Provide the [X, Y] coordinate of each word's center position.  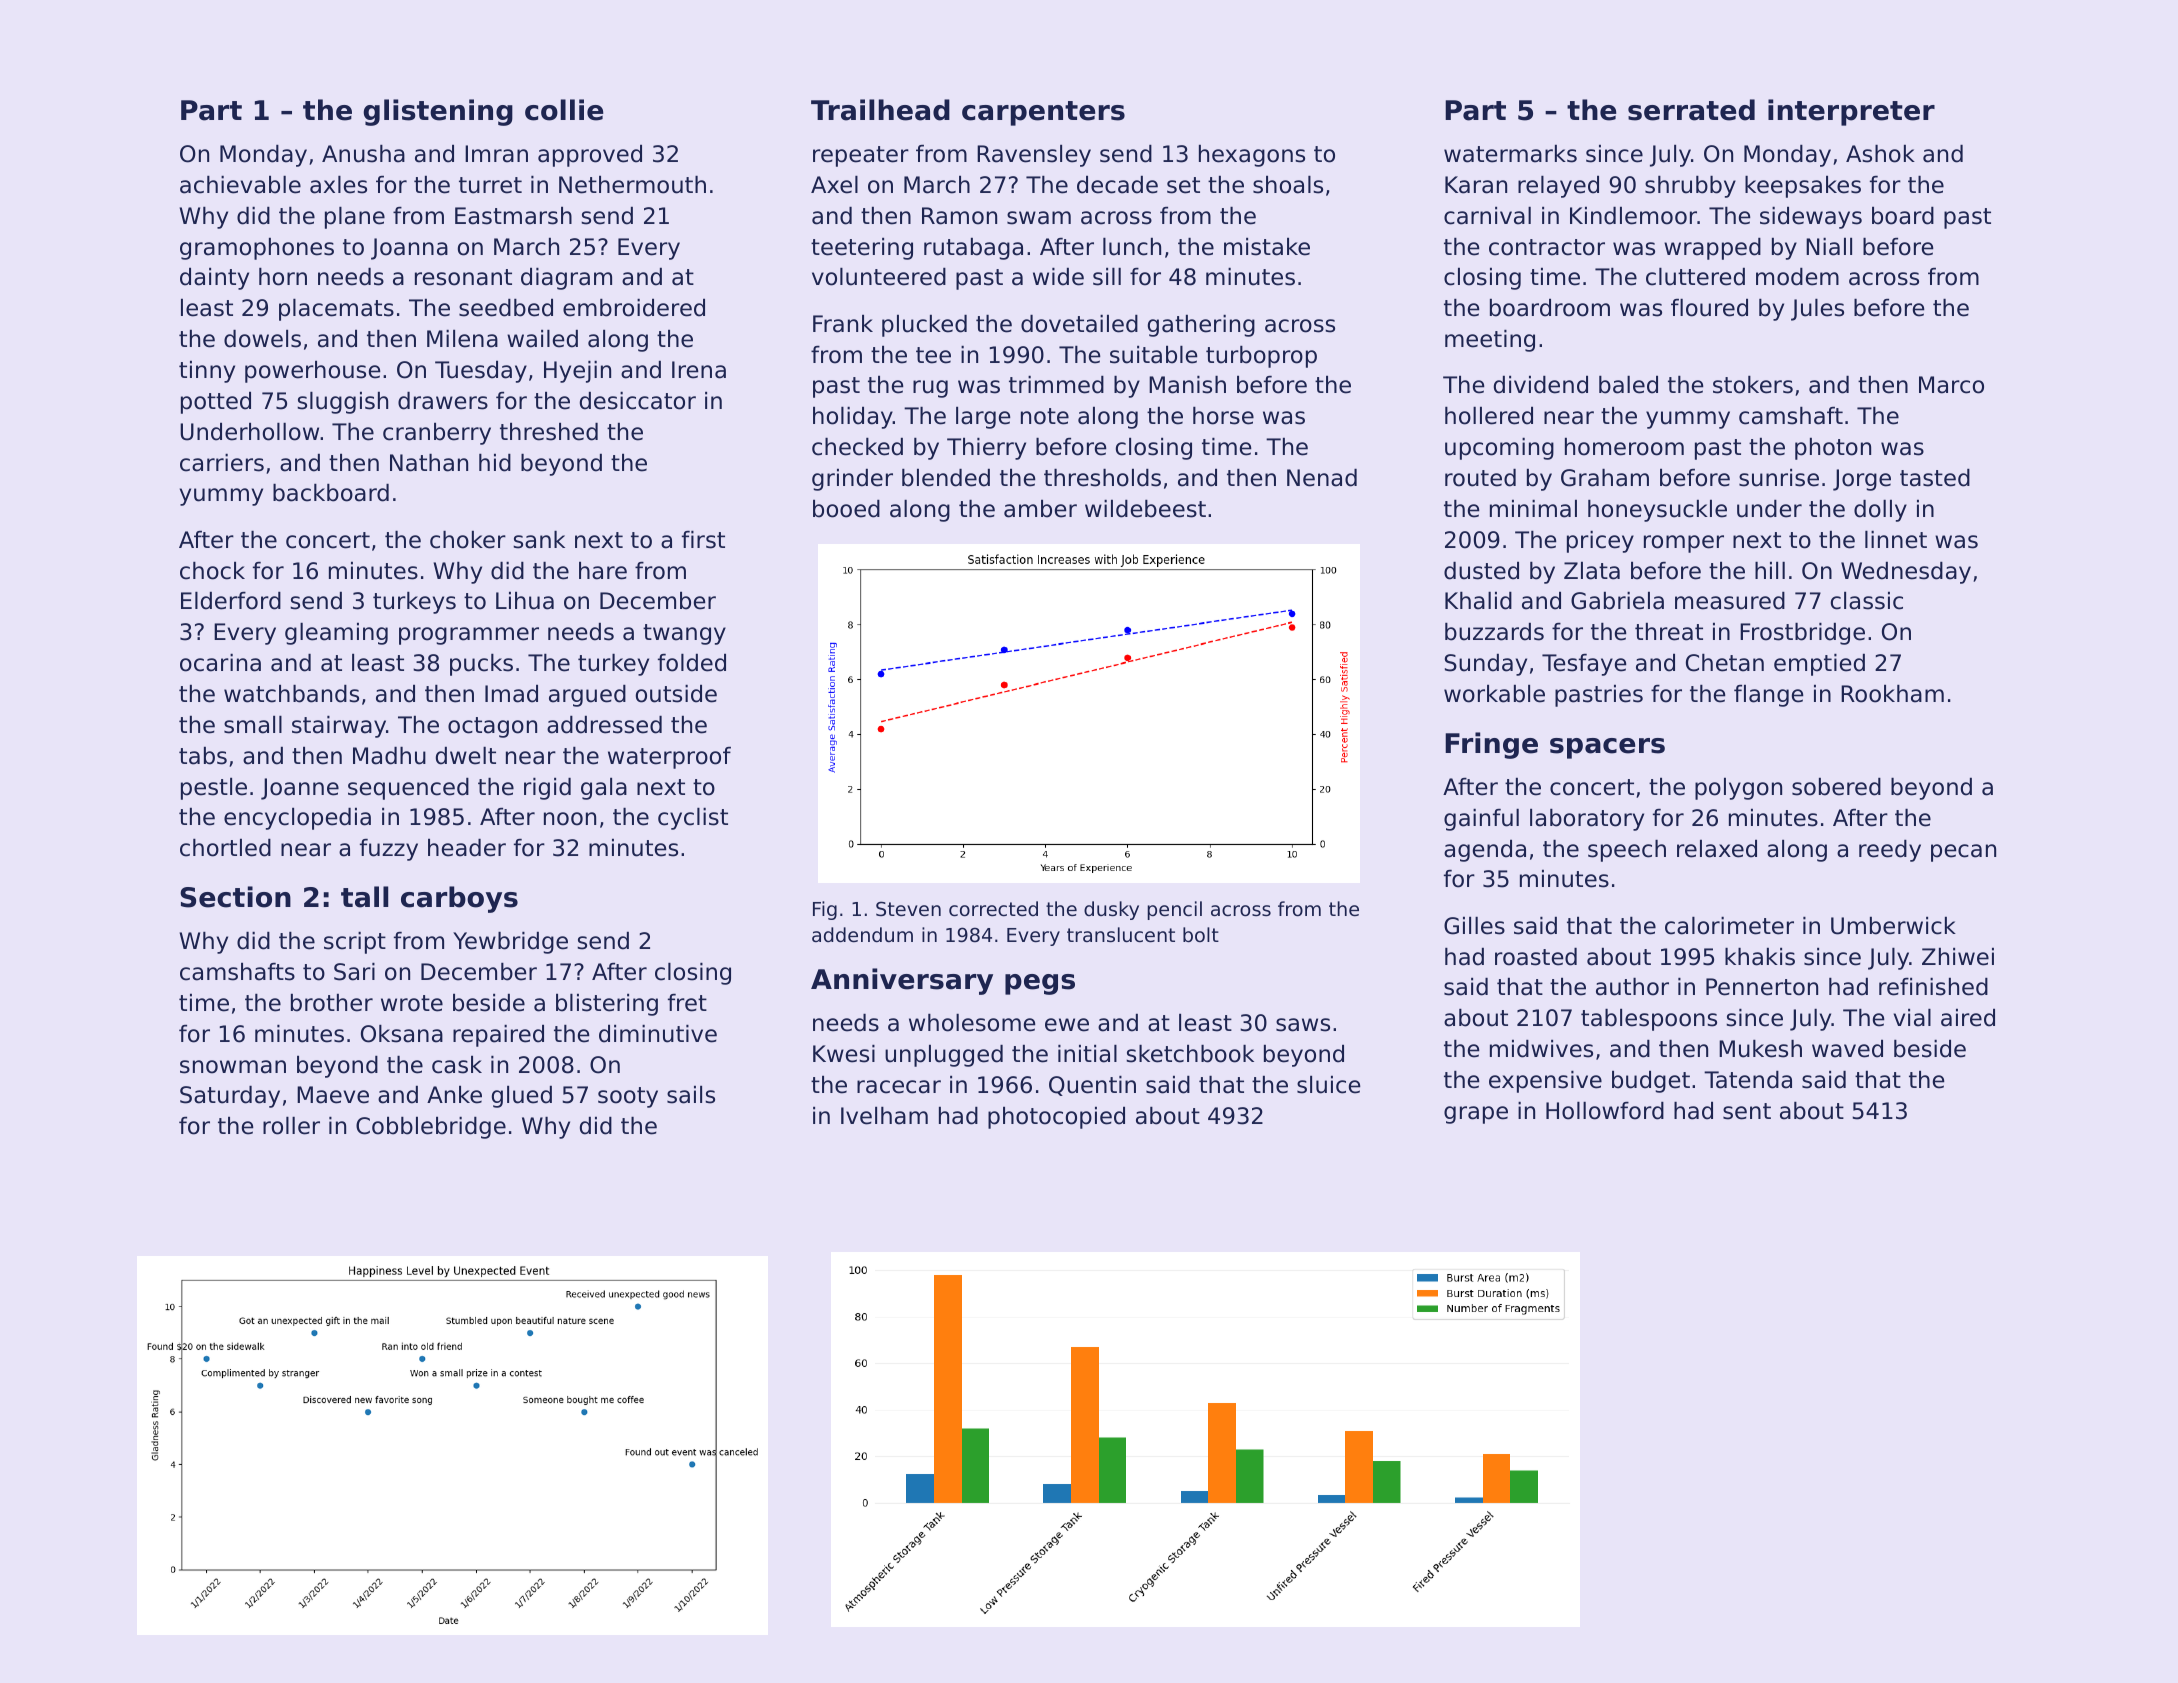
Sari [354, 972]
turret [490, 185]
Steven [908, 908]
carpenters [1043, 113]
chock [212, 571]
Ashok [1880, 154]
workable [1494, 694]
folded [692, 663]
